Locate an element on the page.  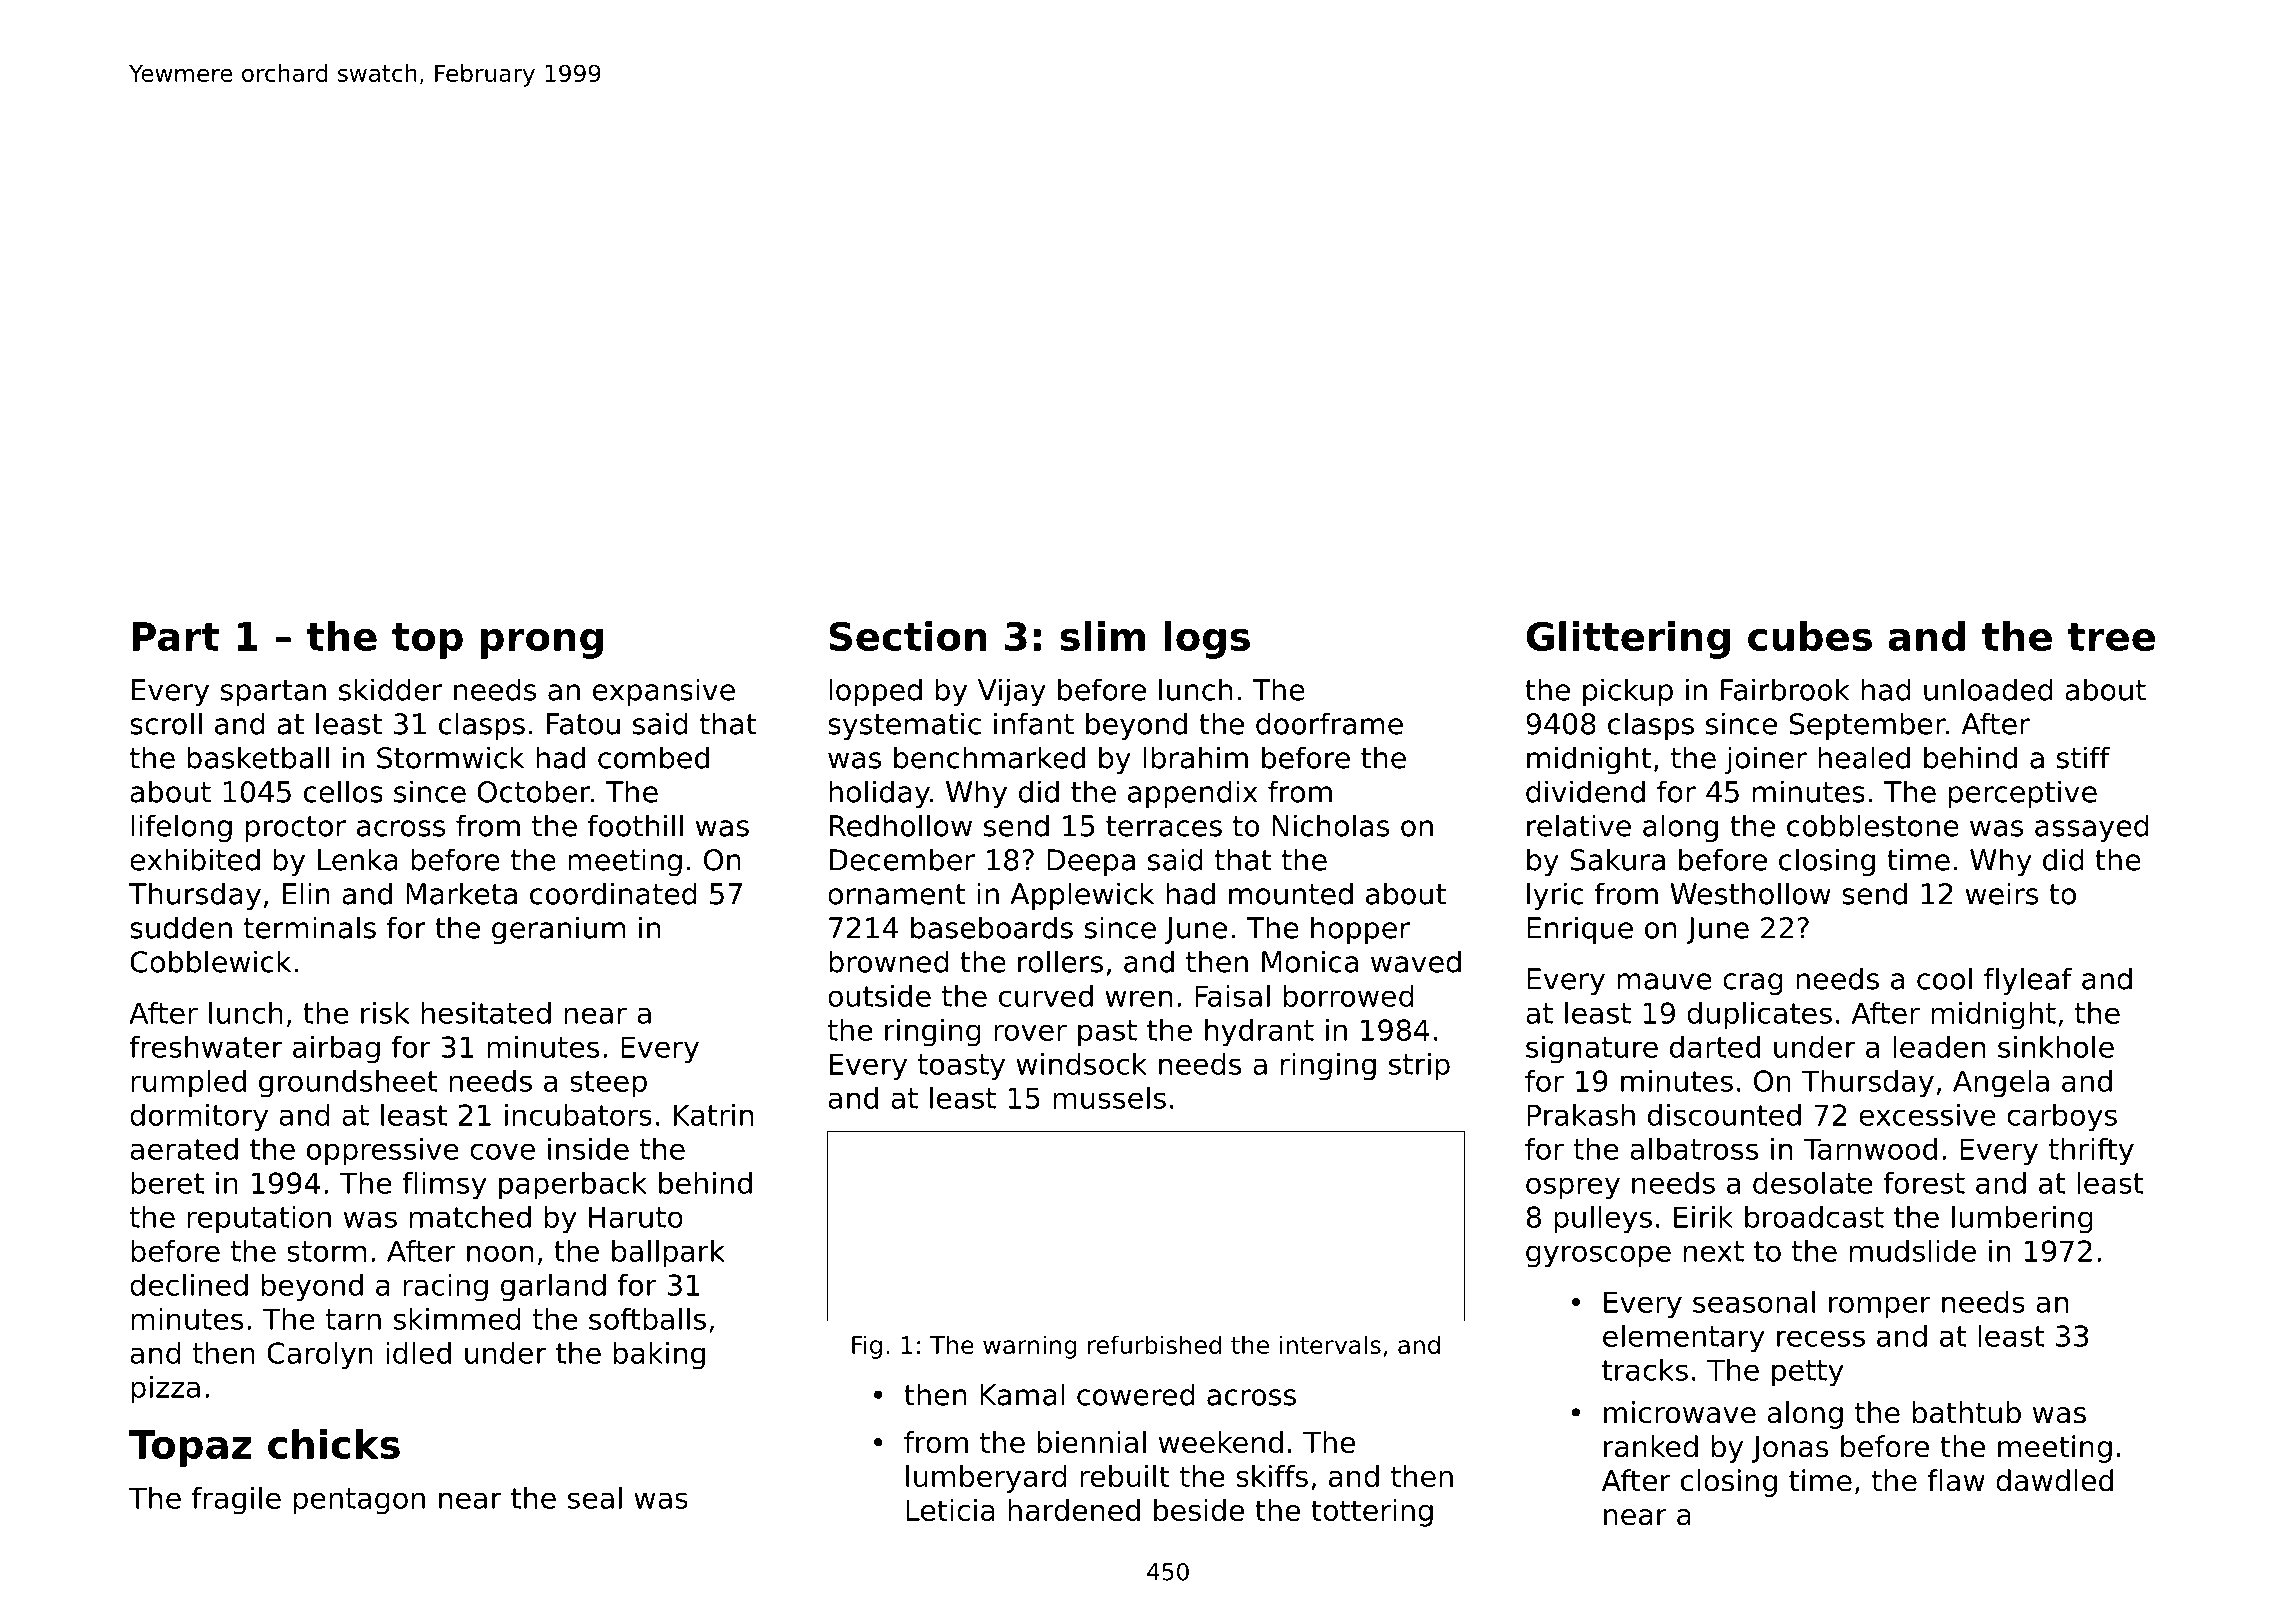
Topaz is located at coordinates (190, 1448).
